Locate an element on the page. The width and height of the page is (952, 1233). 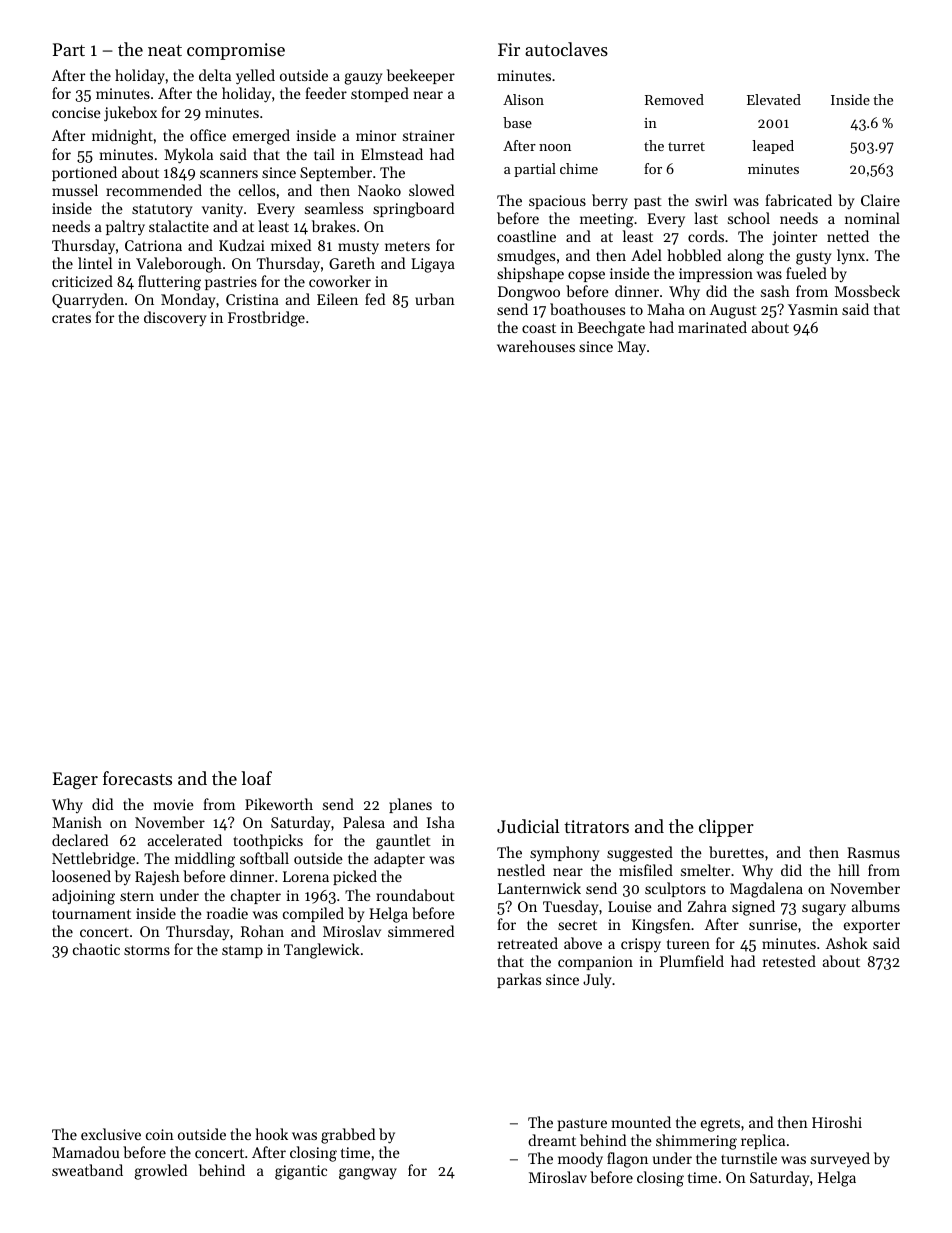
warehouses is located at coordinates (536, 346).
